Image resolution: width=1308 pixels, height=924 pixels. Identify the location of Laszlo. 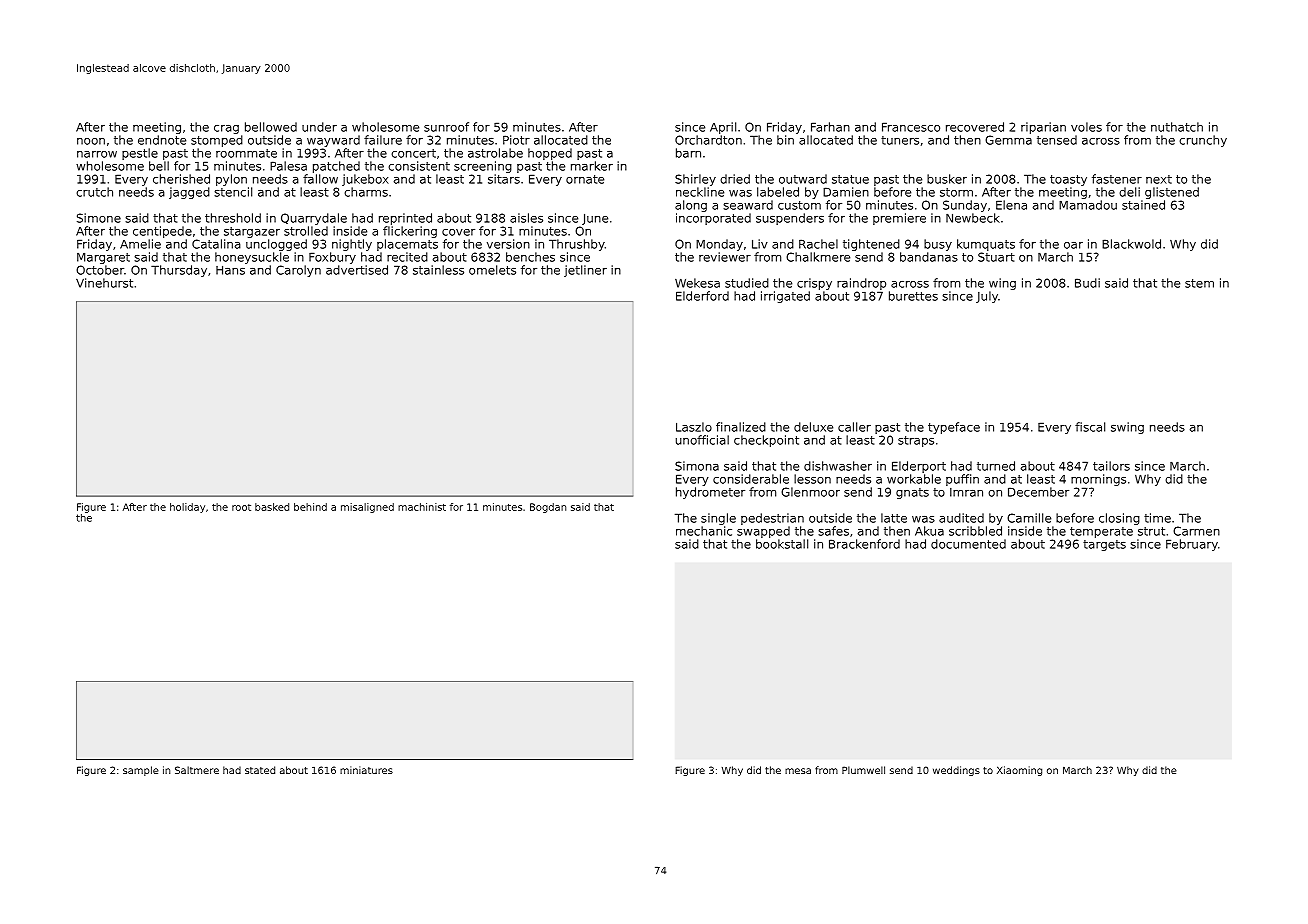
(694, 427).
